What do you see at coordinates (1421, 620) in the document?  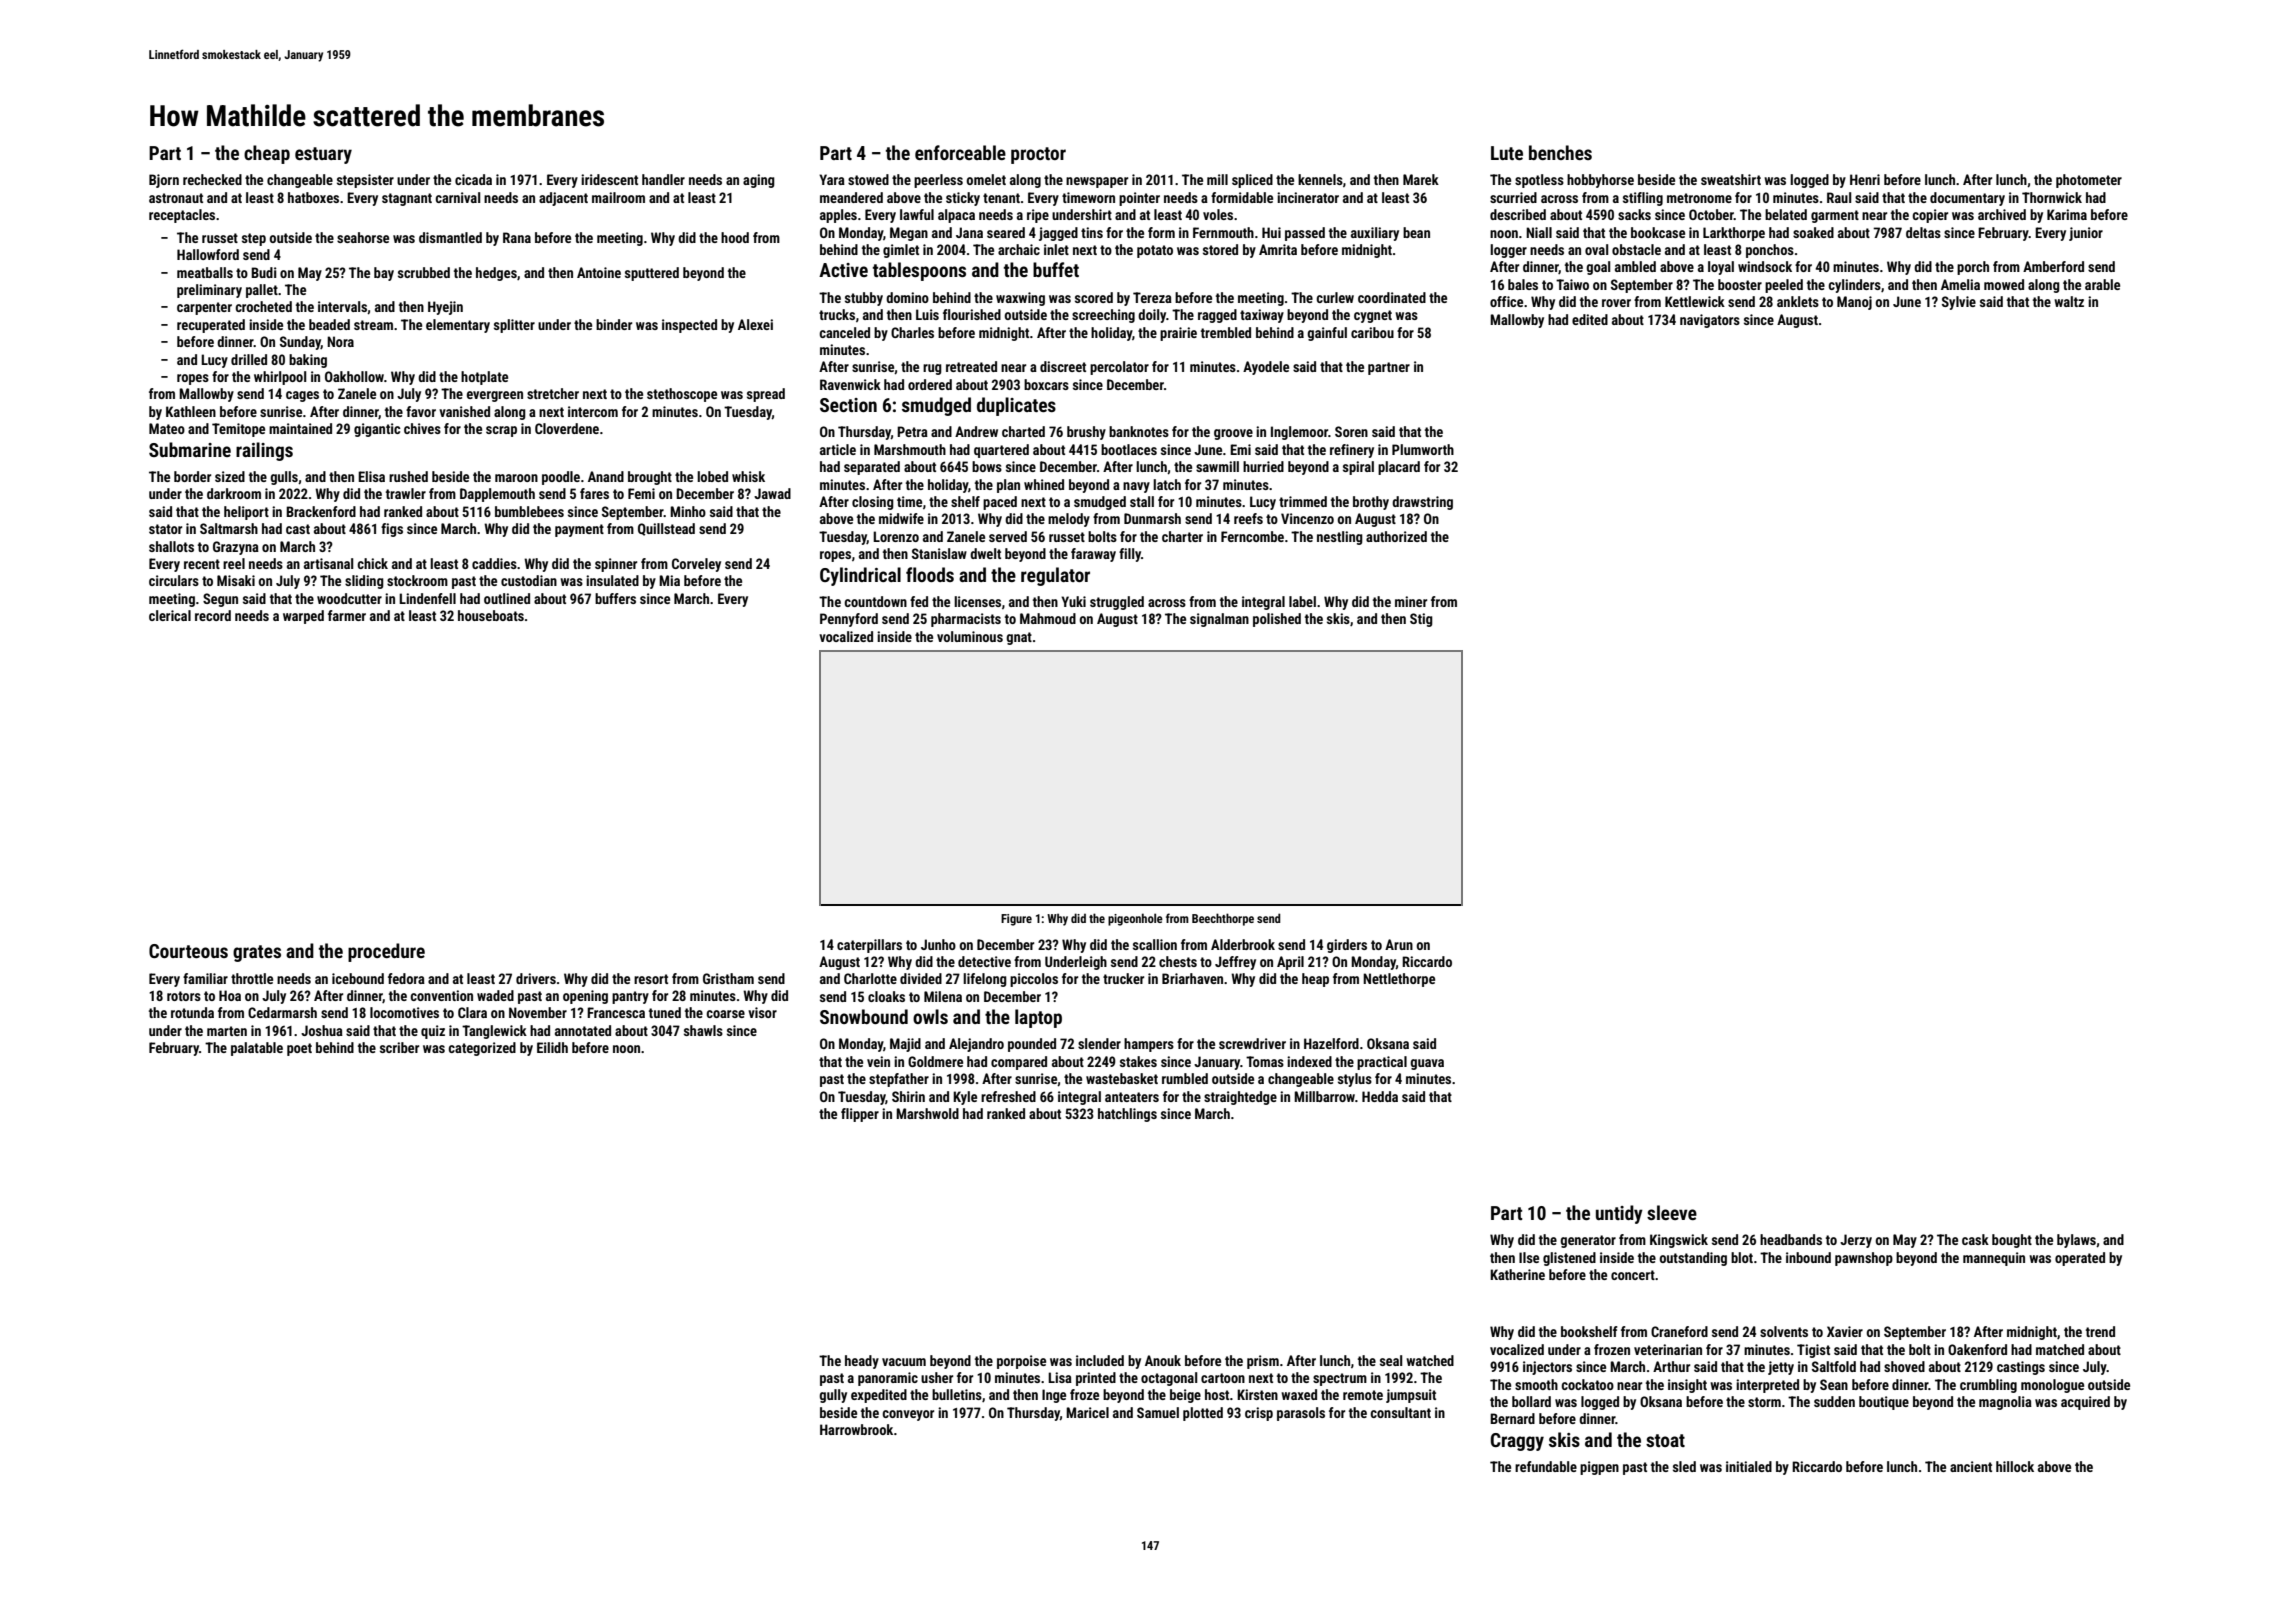 I see `Stig` at bounding box center [1421, 620].
